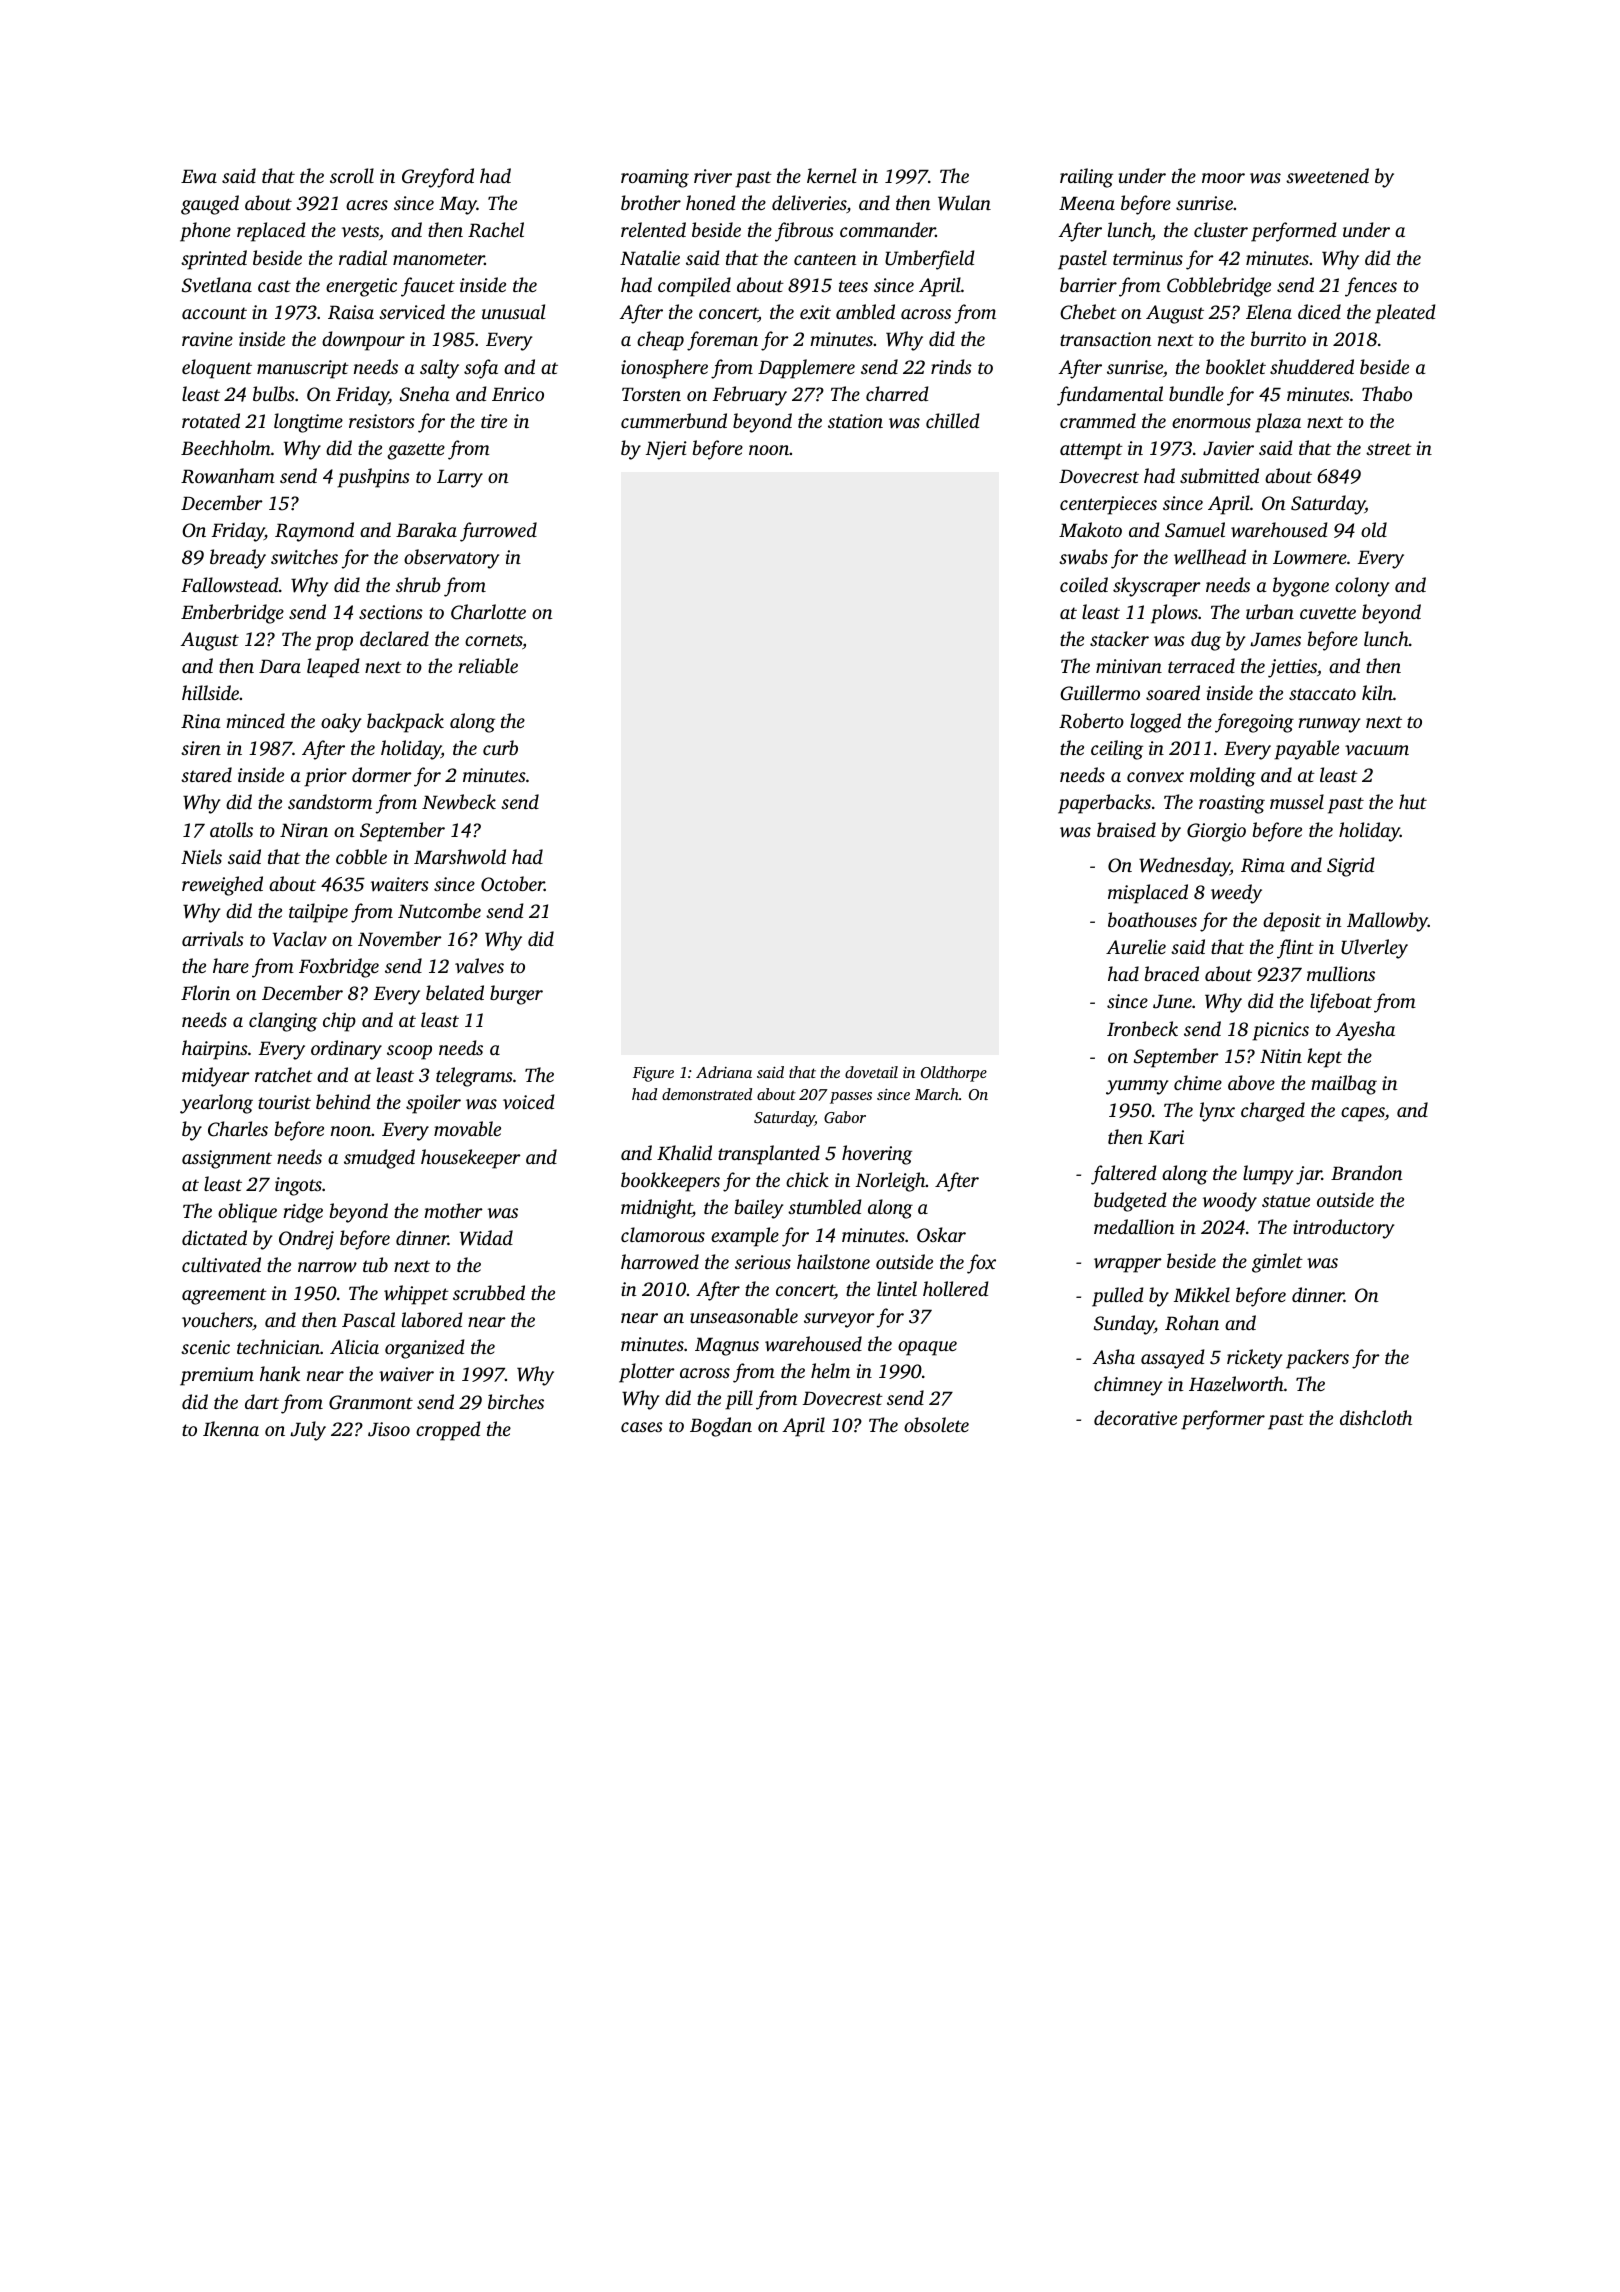 The width and height of the image is (1620, 2292). What do you see at coordinates (656, 1209) in the image?
I see `midnight` at bounding box center [656, 1209].
